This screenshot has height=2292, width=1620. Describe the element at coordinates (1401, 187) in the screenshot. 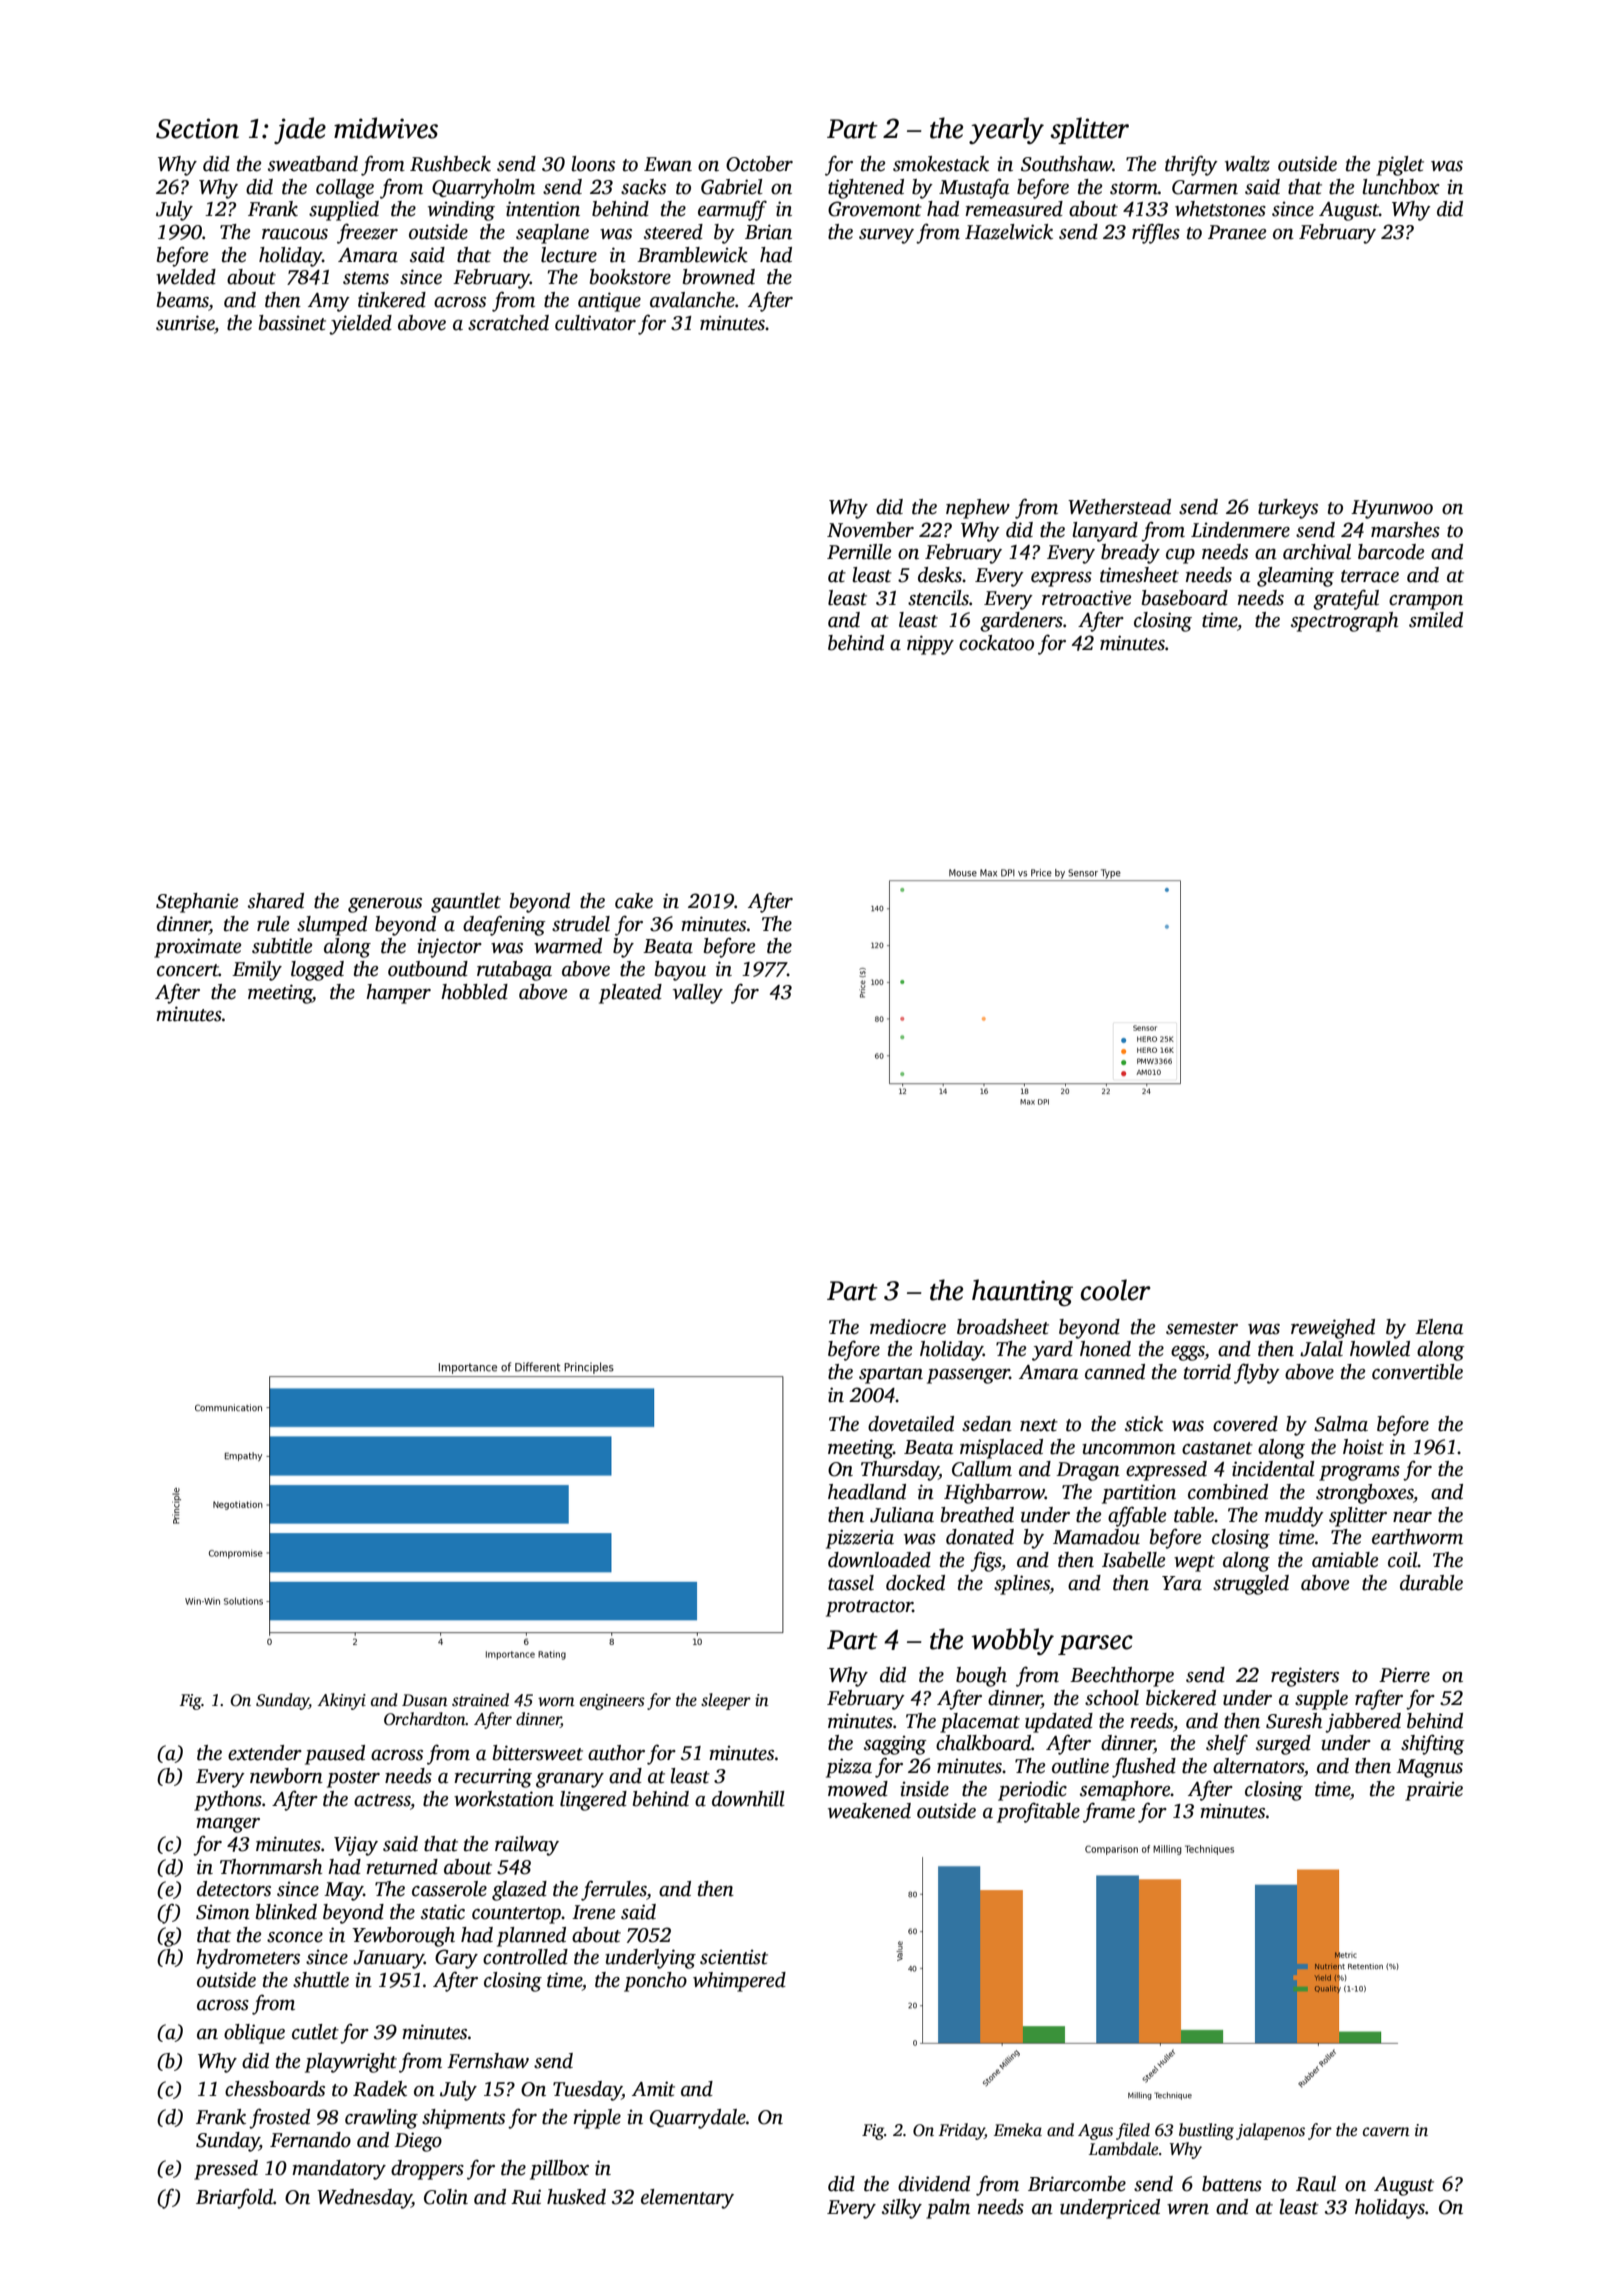

I see `lunchbox` at that location.
